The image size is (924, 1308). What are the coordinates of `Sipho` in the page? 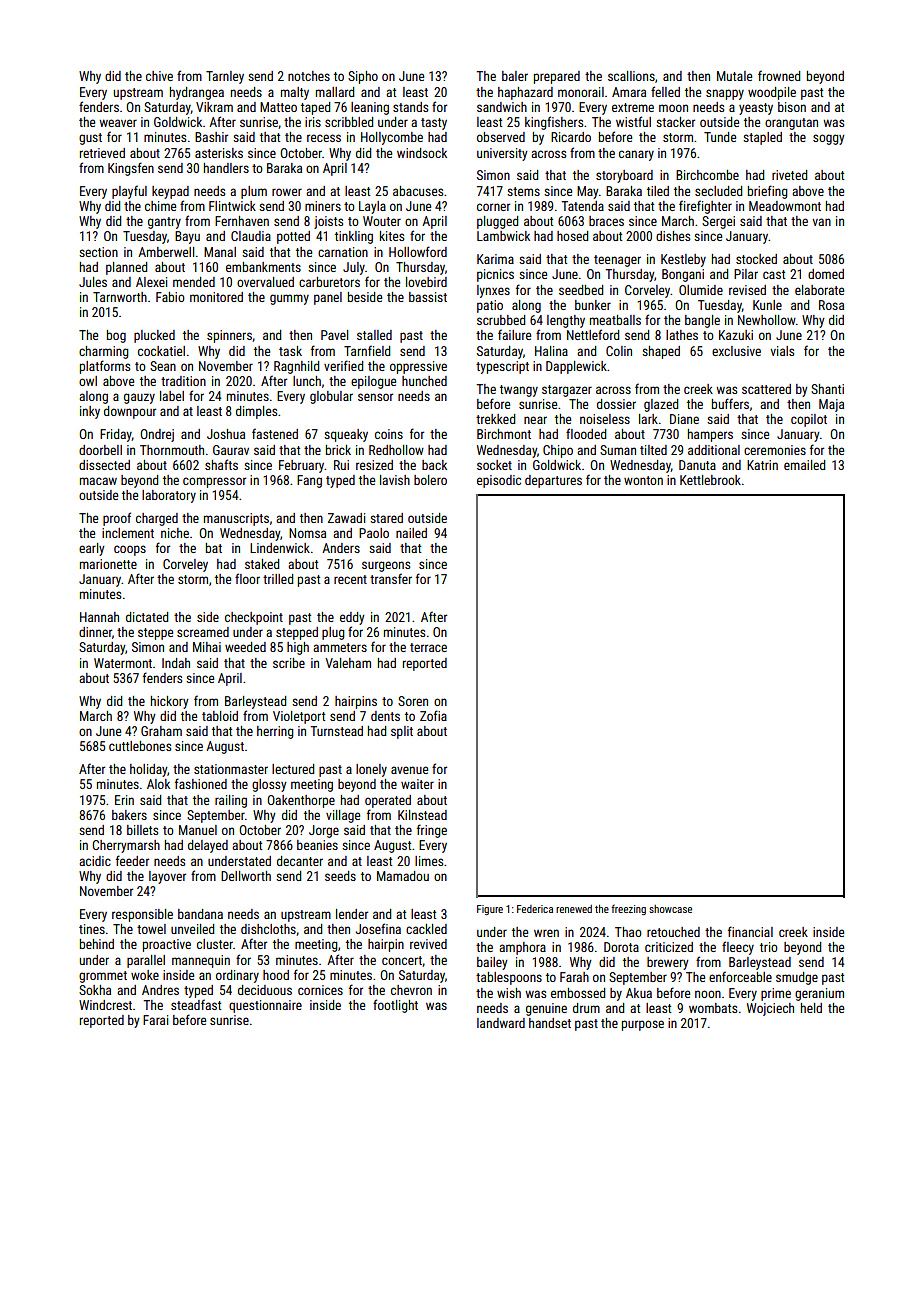 It's located at (363, 77).
